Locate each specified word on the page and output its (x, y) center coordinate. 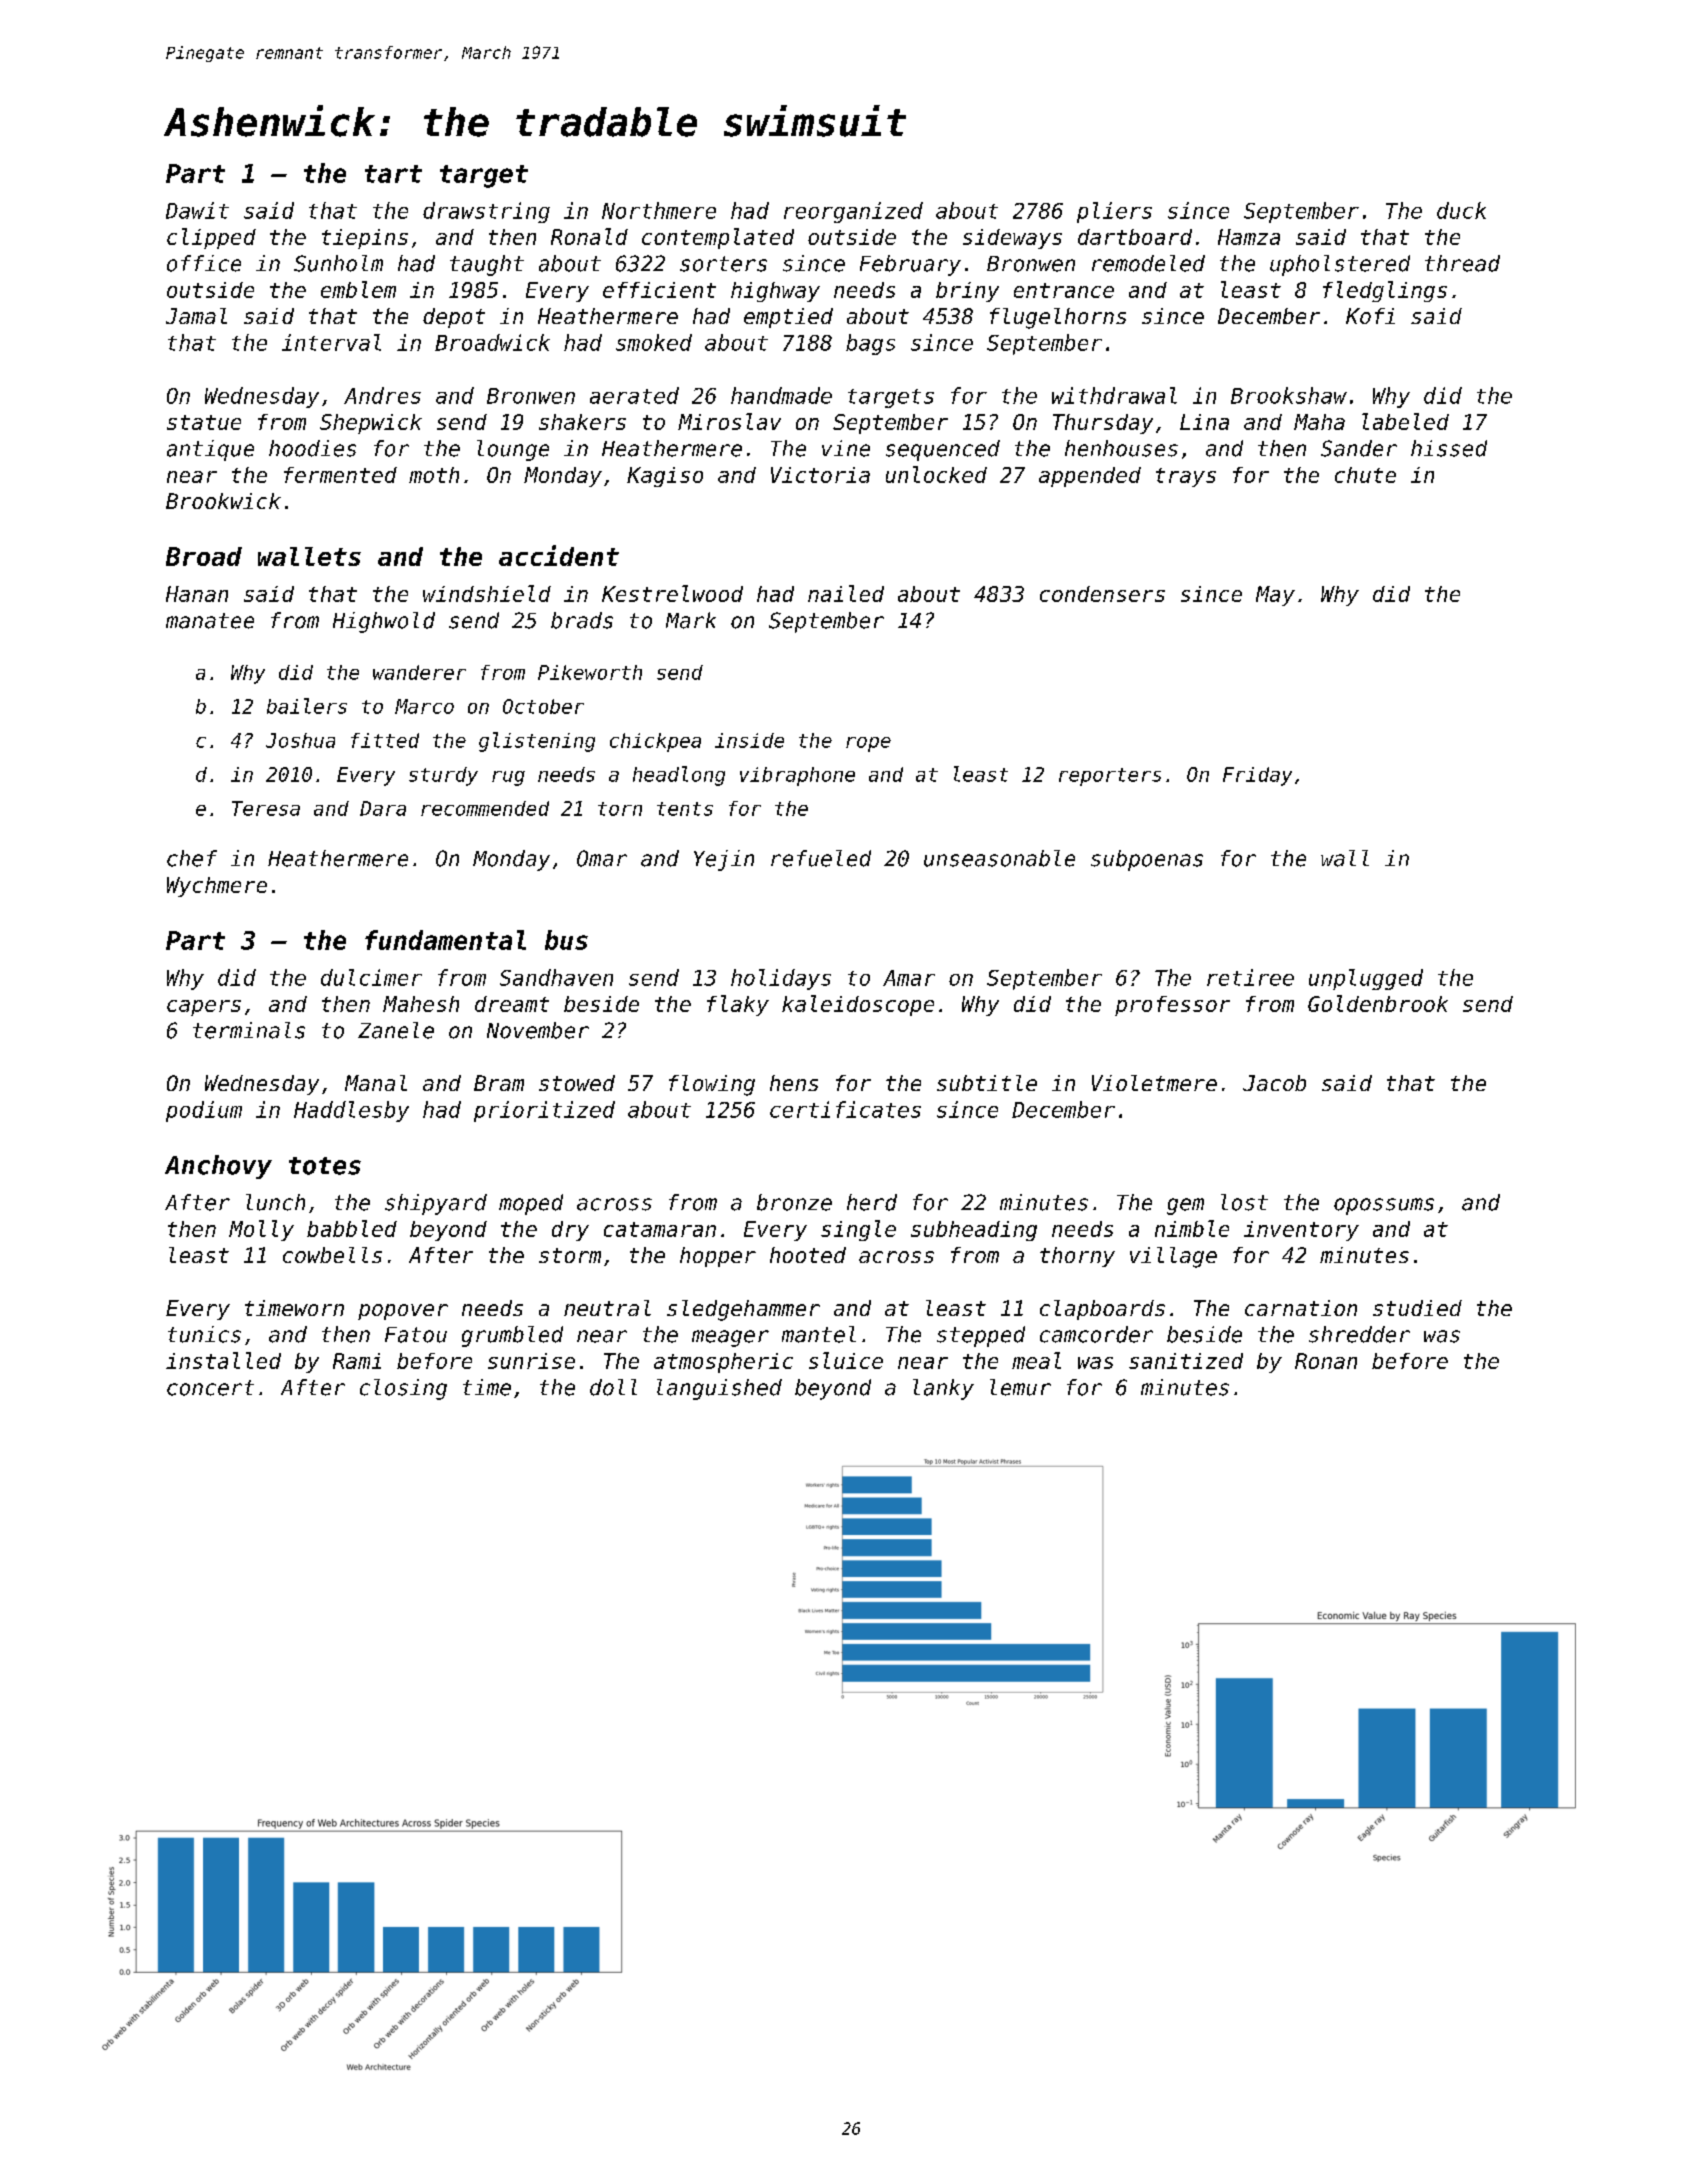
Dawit (197, 210)
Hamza (1249, 237)
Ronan (1326, 1361)
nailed (846, 593)
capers (204, 1008)
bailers (307, 706)
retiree (1250, 977)
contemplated (718, 238)
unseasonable (999, 858)
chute (1365, 475)
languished (719, 1389)
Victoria (820, 475)
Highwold (384, 622)
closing (403, 1389)
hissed (1449, 448)
